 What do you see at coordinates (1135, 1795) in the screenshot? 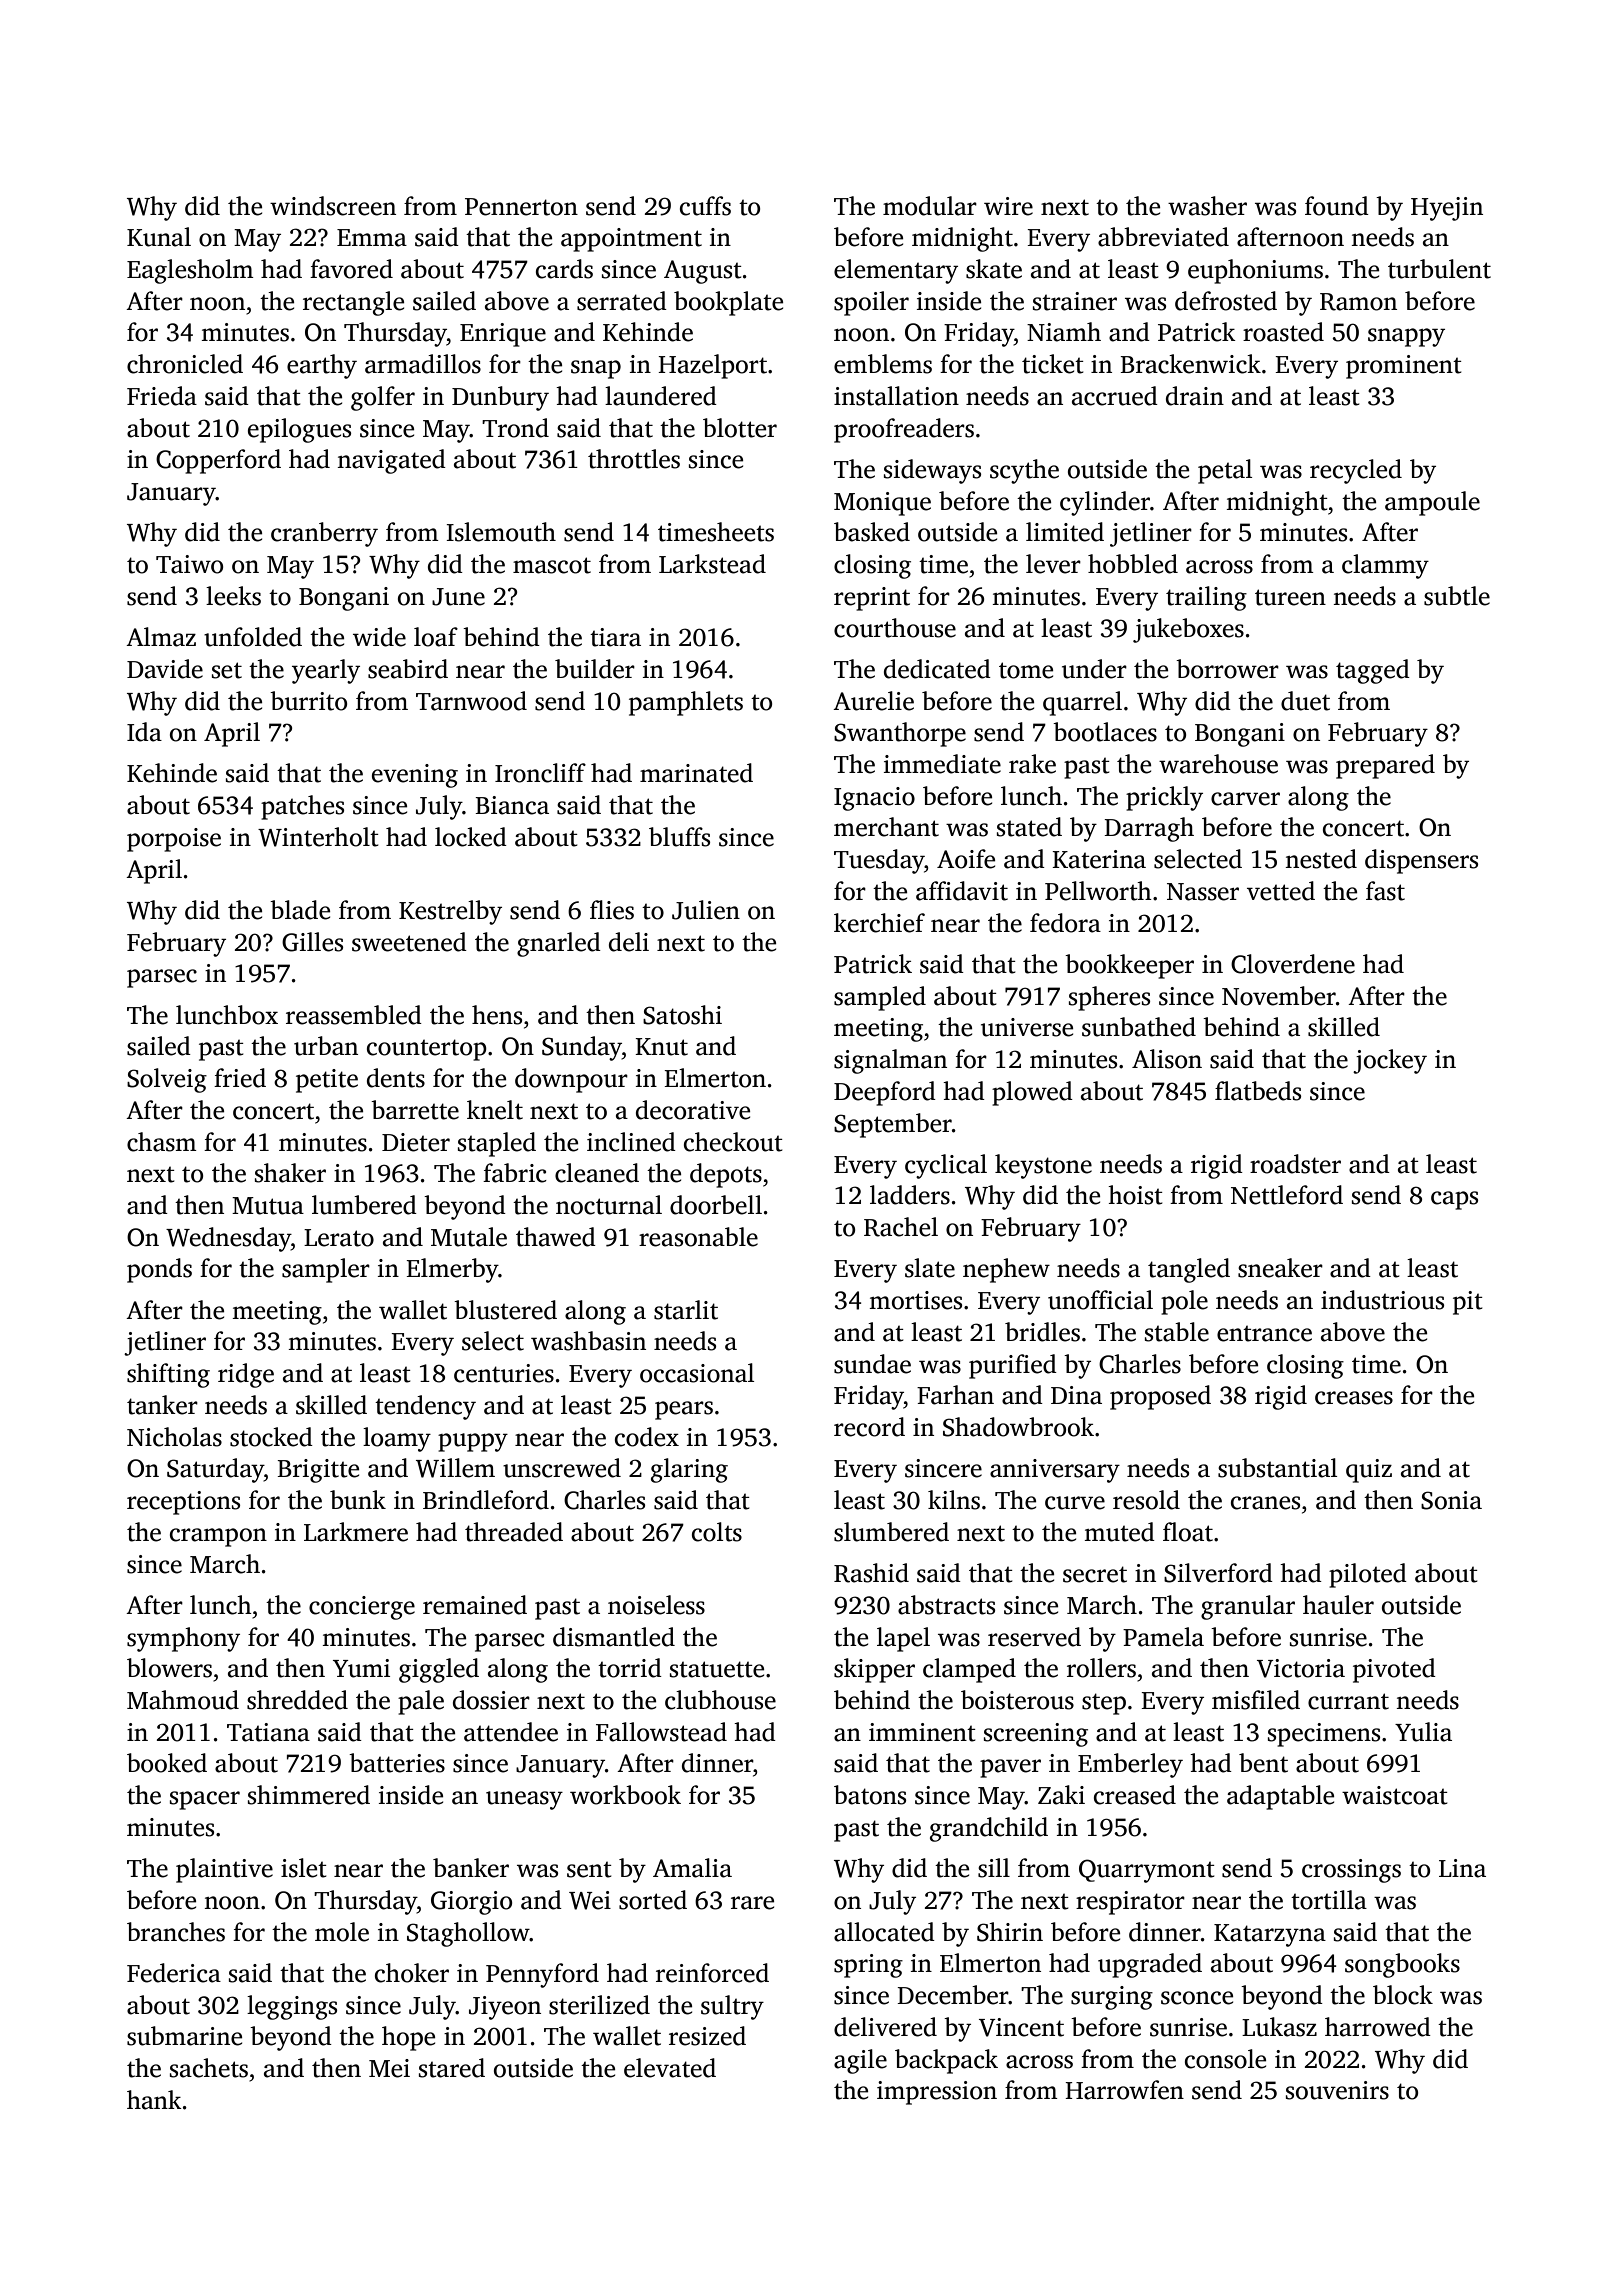
I see `creased` at bounding box center [1135, 1795].
